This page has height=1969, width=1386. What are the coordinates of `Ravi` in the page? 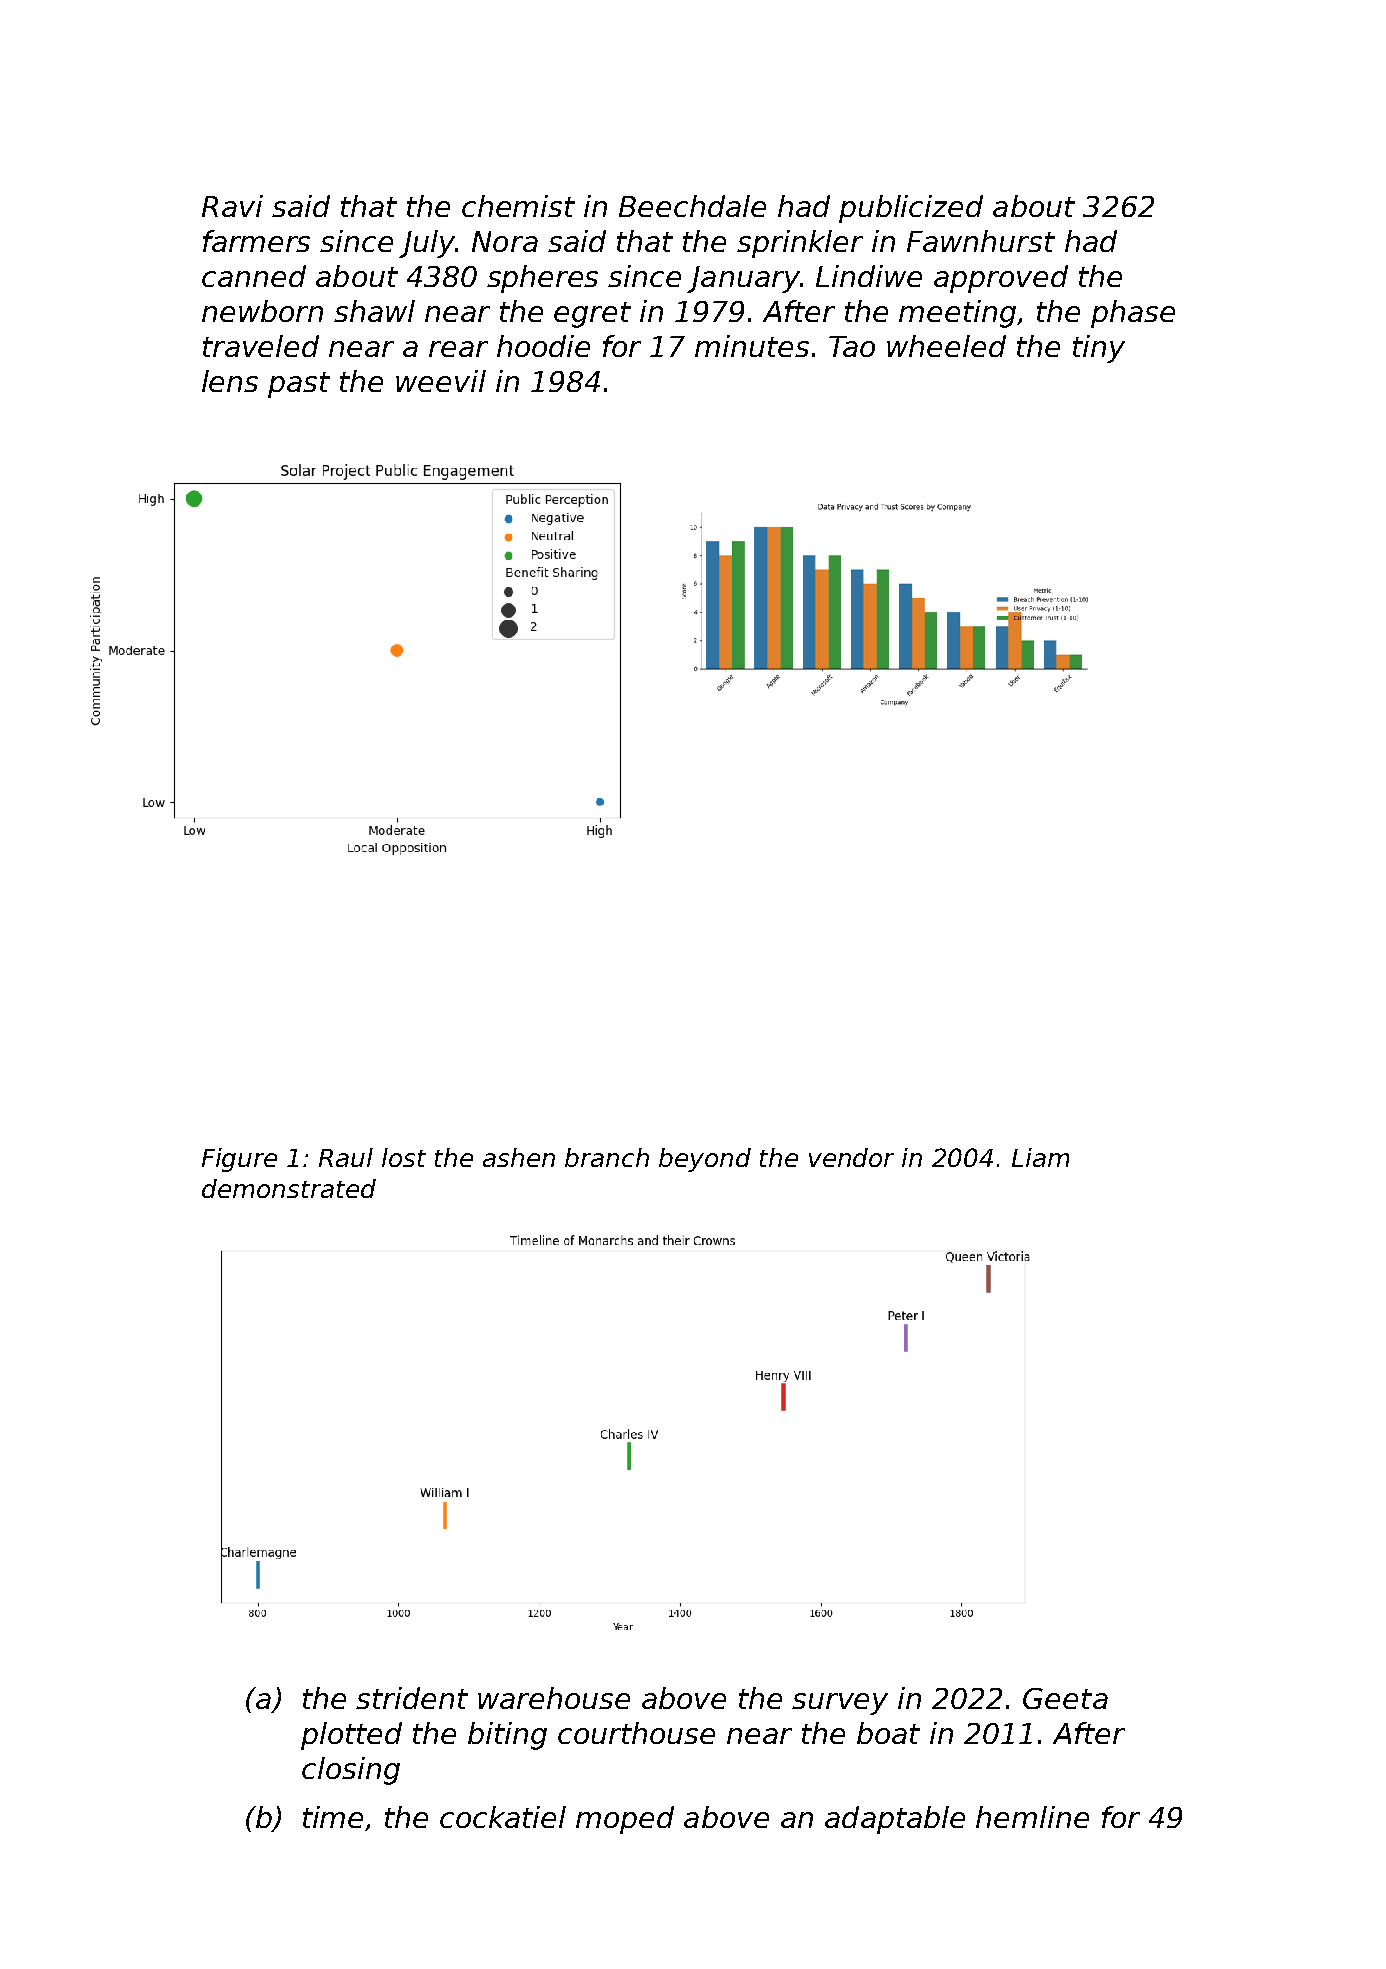 It's located at (232, 206).
